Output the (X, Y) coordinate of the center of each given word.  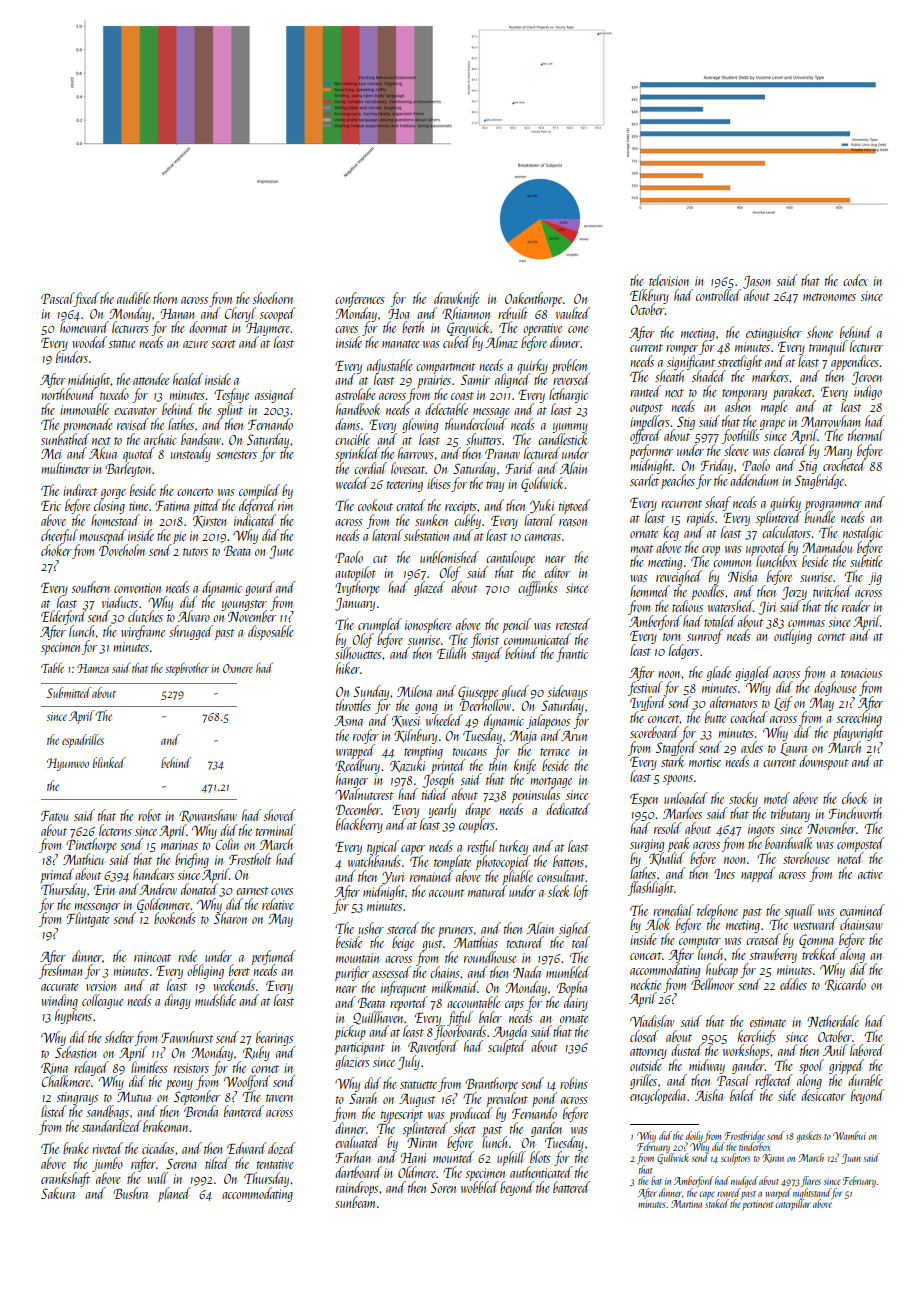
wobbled (480, 1187)
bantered (244, 1111)
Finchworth (855, 813)
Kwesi (406, 721)
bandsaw (201, 439)
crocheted (844, 465)
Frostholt (250, 859)
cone (578, 329)
